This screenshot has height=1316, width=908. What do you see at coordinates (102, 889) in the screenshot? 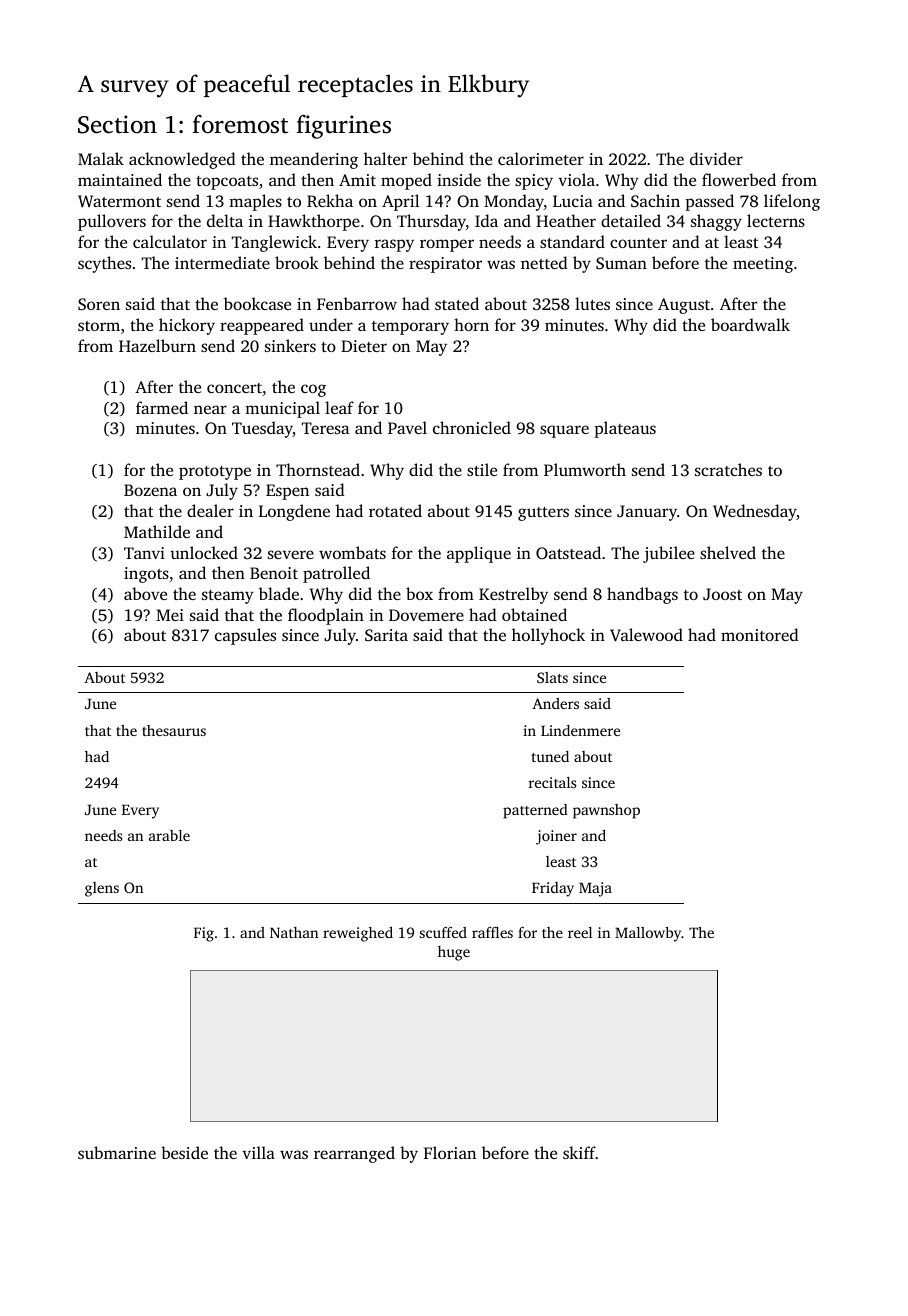
I see `glens` at bounding box center [102, 889].
